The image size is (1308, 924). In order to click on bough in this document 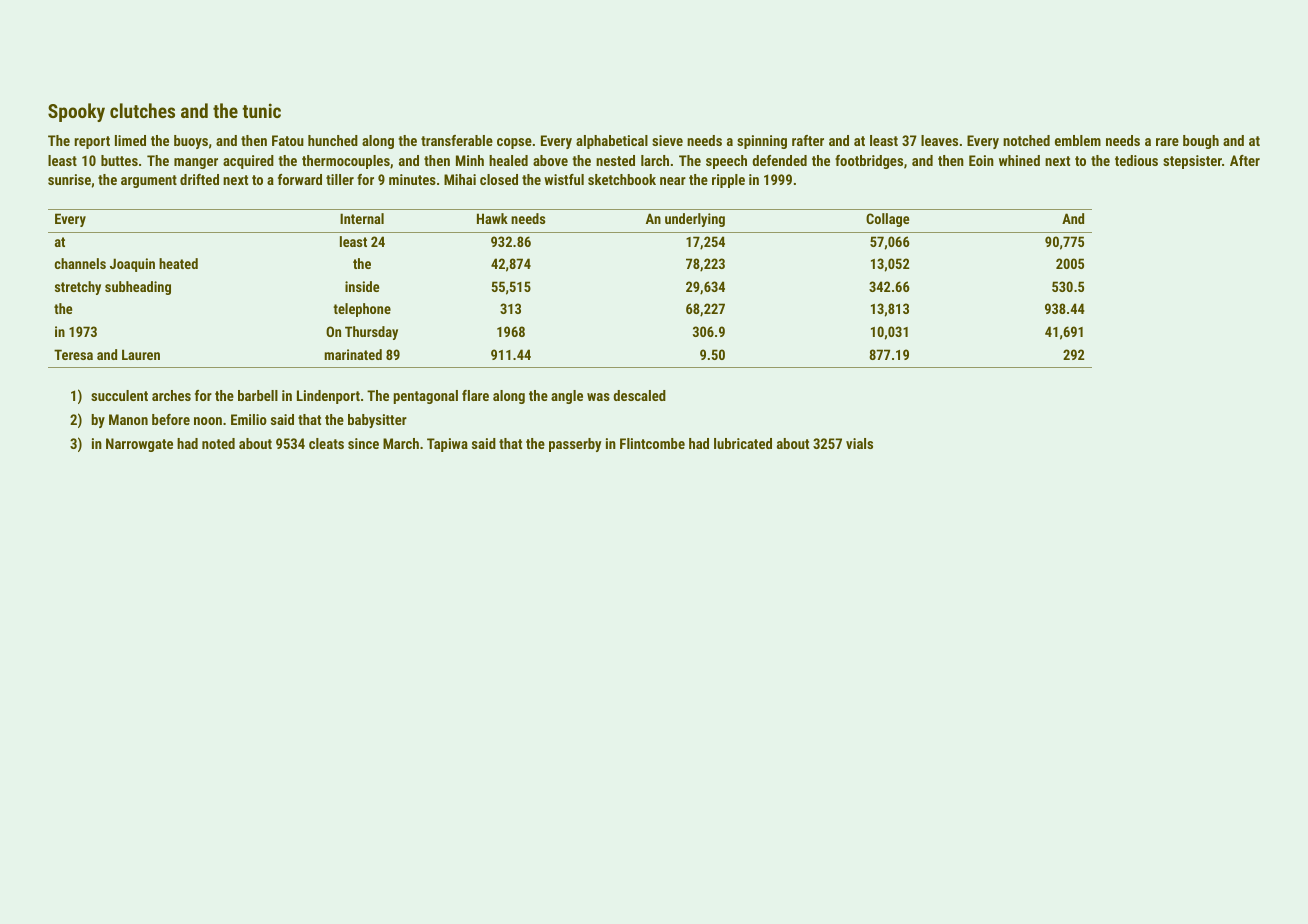, I will do `click(1201, 142)`.
